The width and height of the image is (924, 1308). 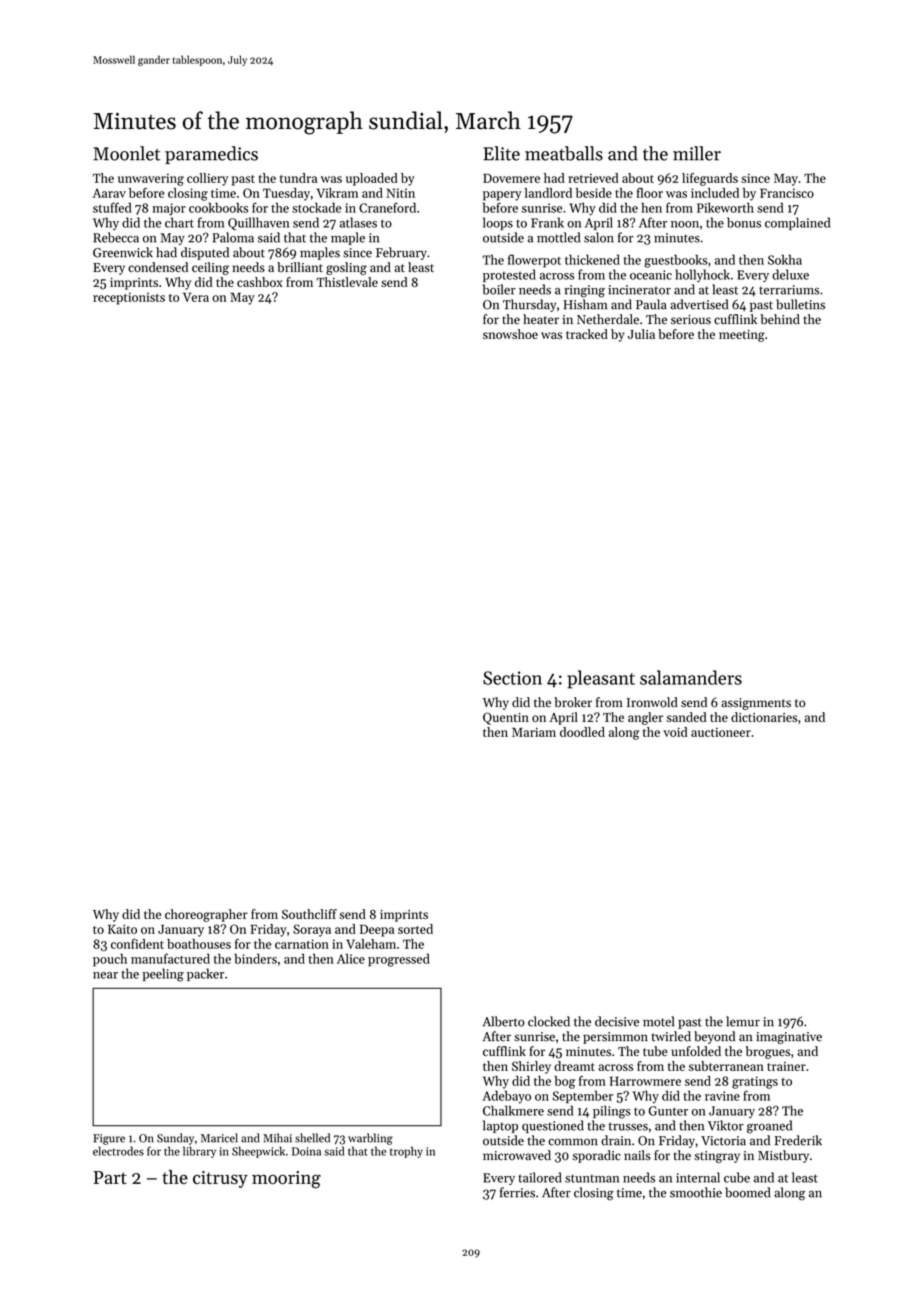 What do you see at coordinates (549, 1021) in the image?
I see `clocked` at bounding box center [549, 1021].
